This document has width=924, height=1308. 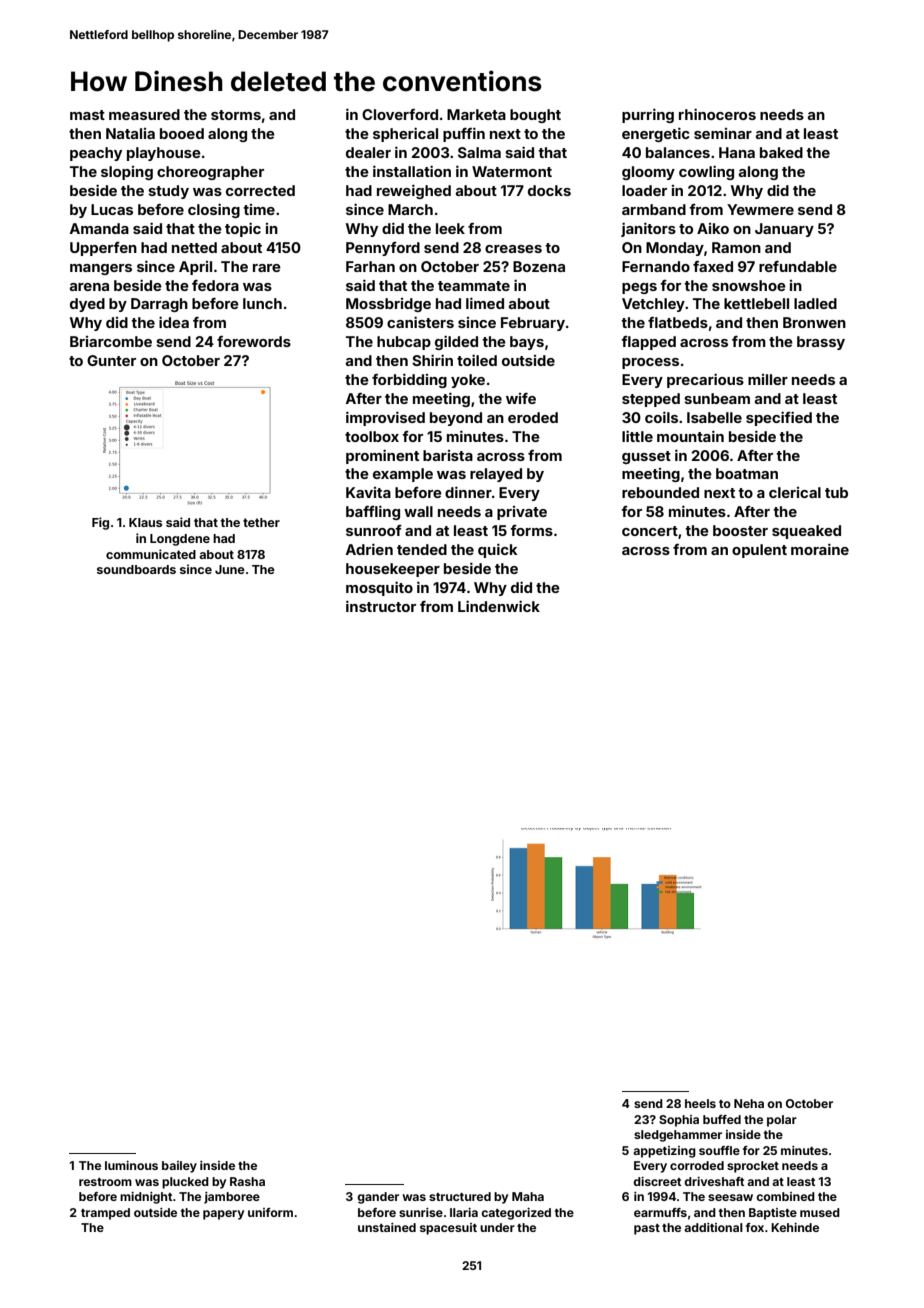 I want to click on corrected, so click(x=260, y=190).
